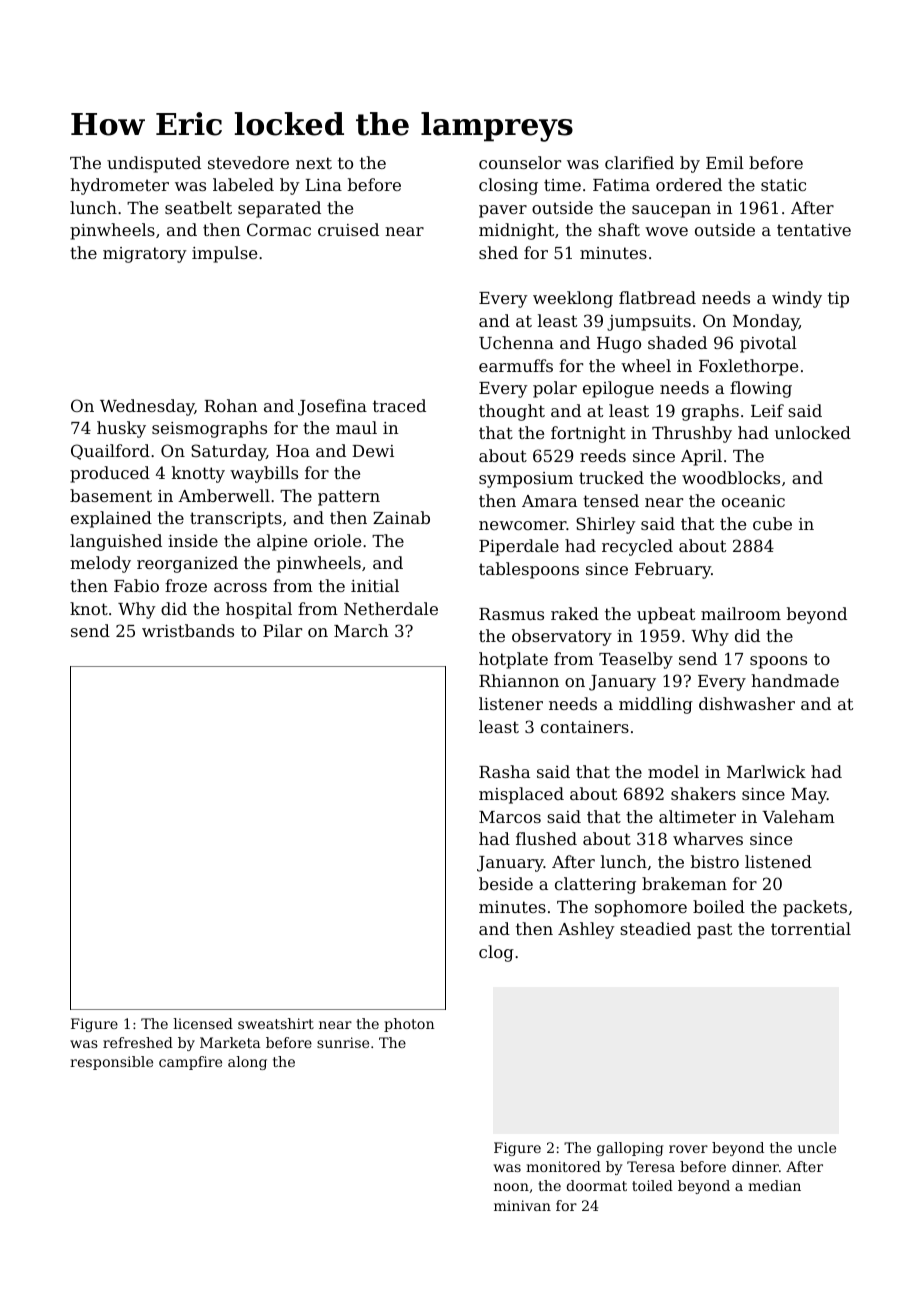 The height and width of the screenshot is (1308, 924). I want to click on Valeham, so click(798, 816).
